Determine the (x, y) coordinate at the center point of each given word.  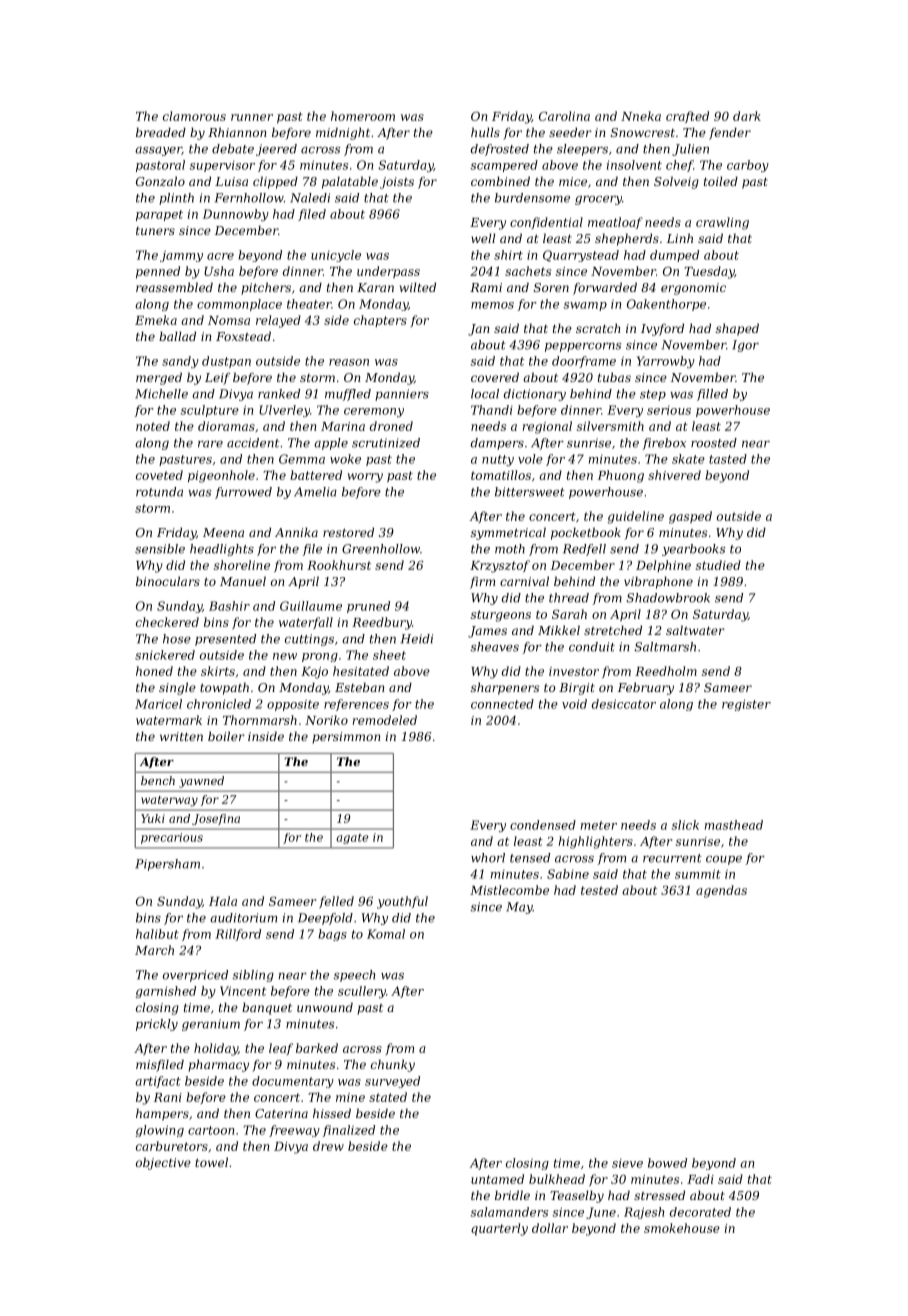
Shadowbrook (668, 598)
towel (211, 1162)
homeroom (363, 116)
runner (252, 117)
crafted (687, 117)
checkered (167, 622)
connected (502, 704)
